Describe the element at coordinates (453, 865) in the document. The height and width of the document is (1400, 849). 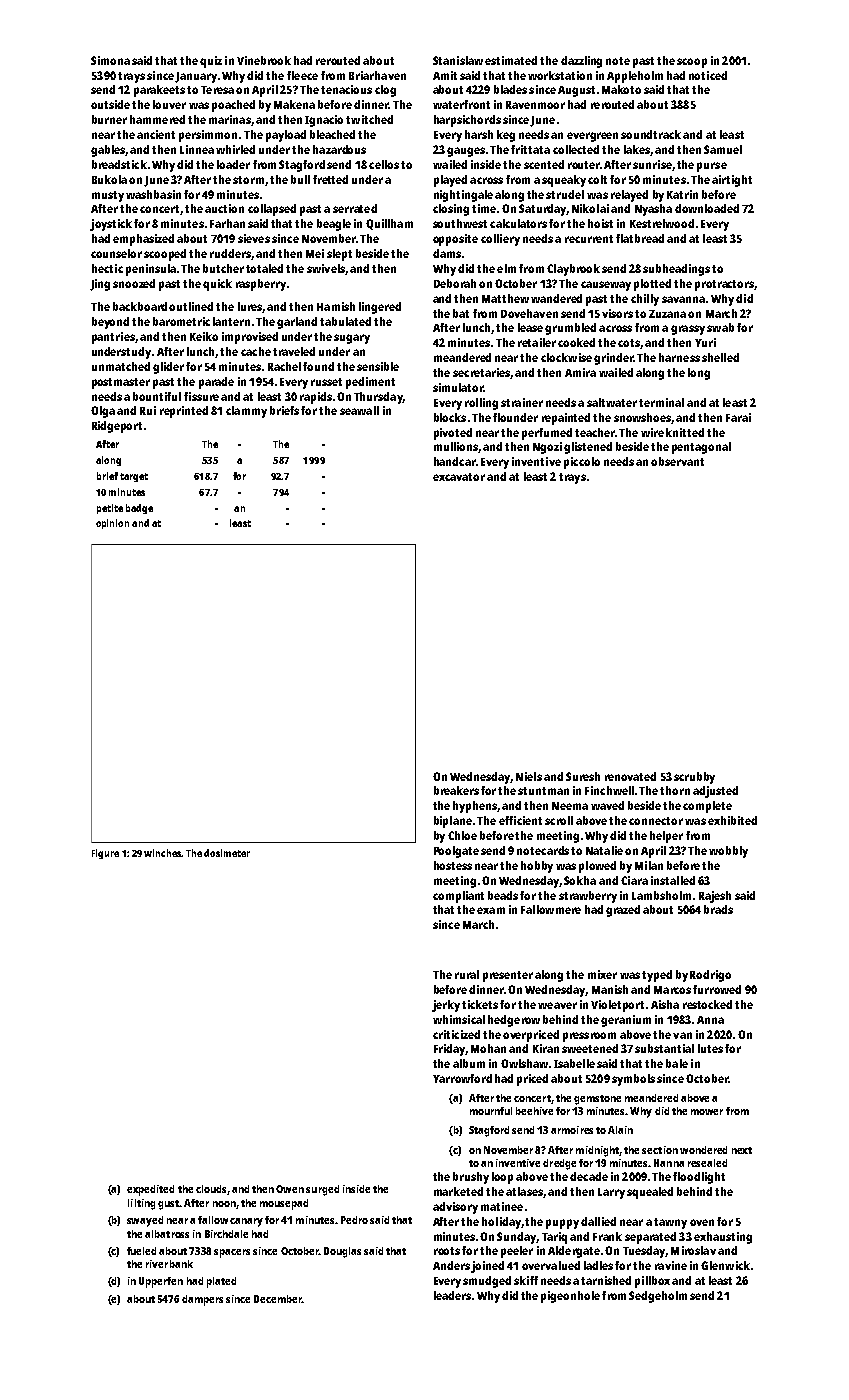
I see `hostess` at that location.
